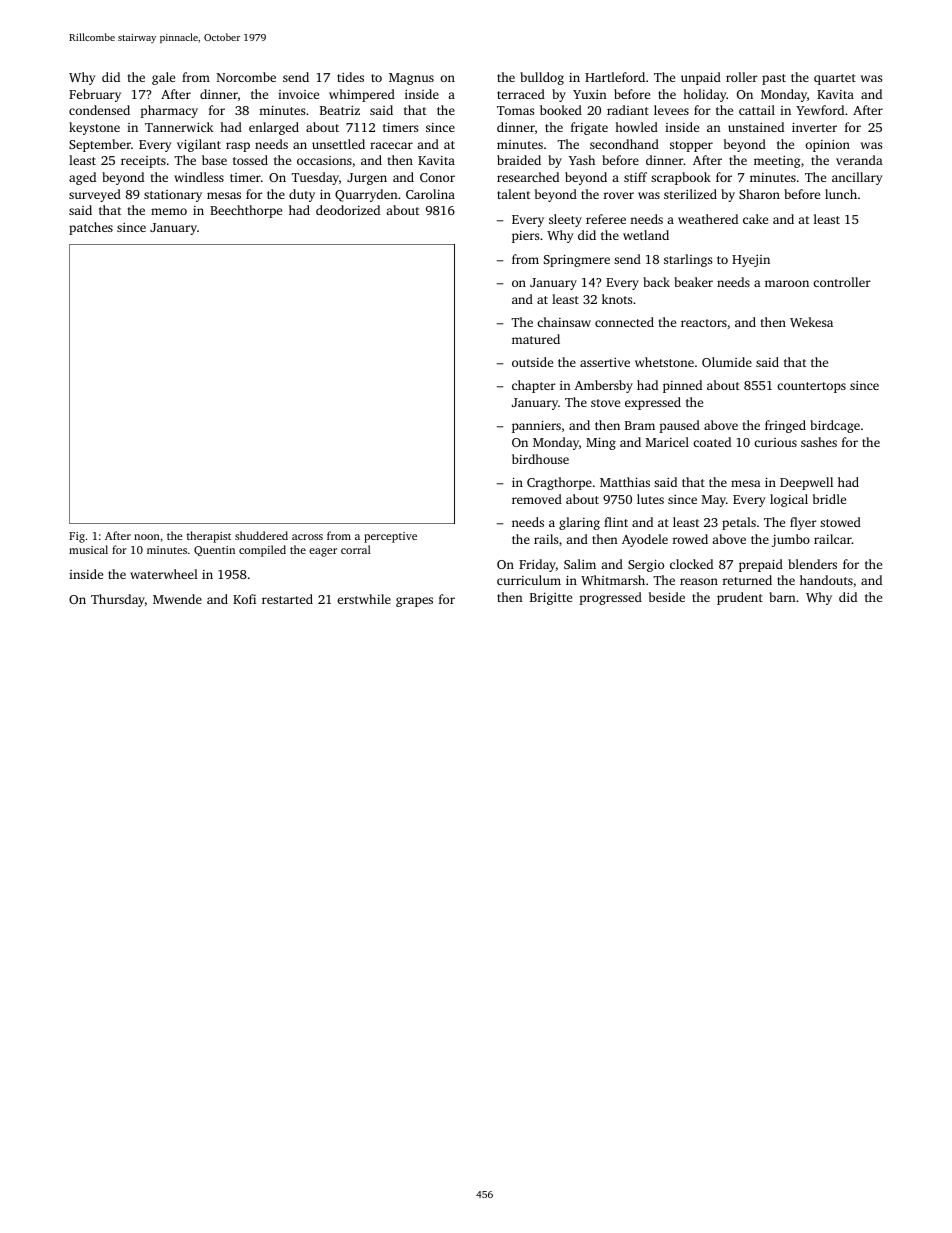  What do you see at coordinates (244, 599) in the page?
I see `Kofi` at bounding box center [244, 599].
